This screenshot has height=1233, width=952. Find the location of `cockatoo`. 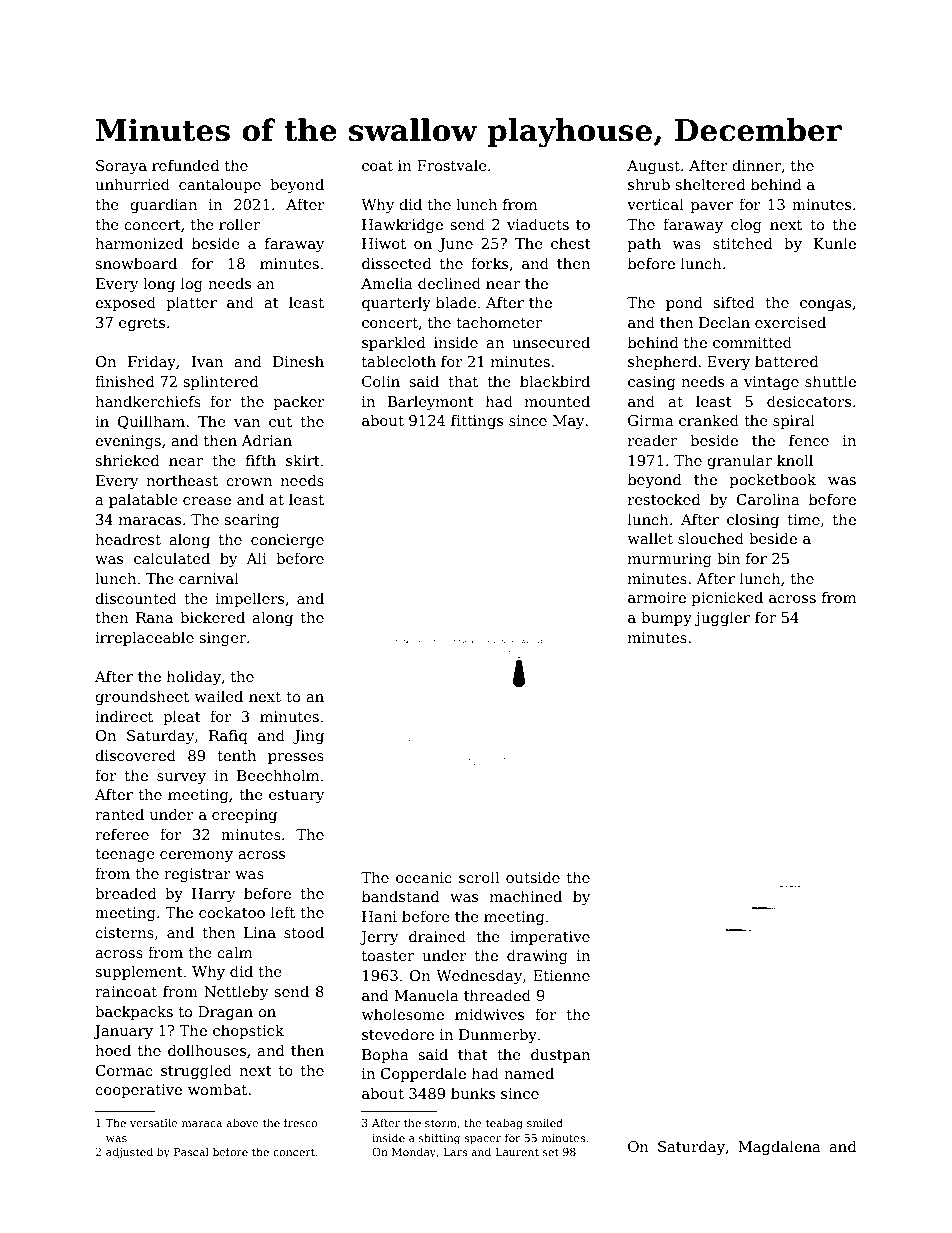

cockatoo is located at coordinates (232, 912).
